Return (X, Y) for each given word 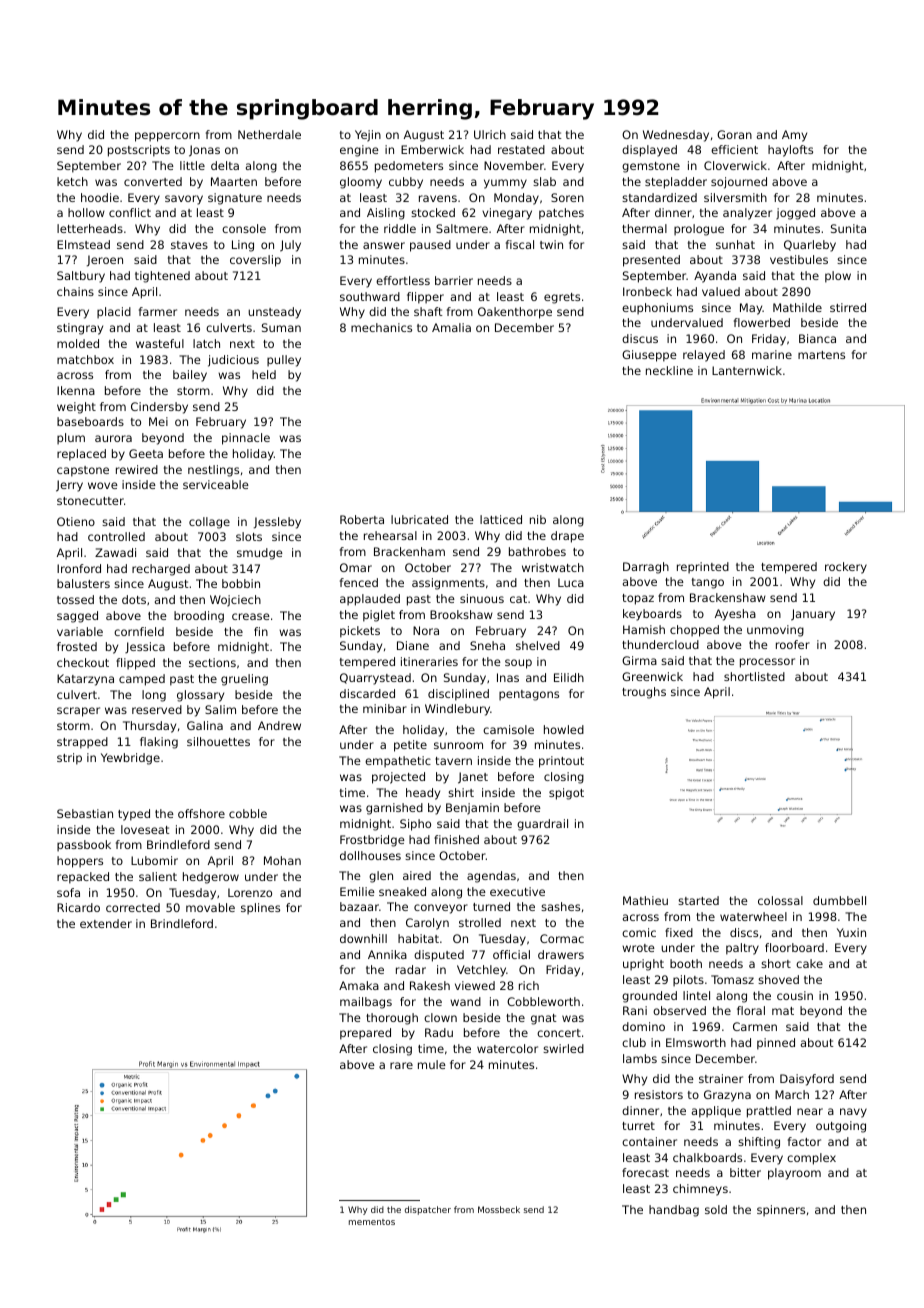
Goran (734, 134)
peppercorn (167, 137)
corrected (133, 907)
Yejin (368, 136)
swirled (563, 1048)
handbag (674, 1211)
